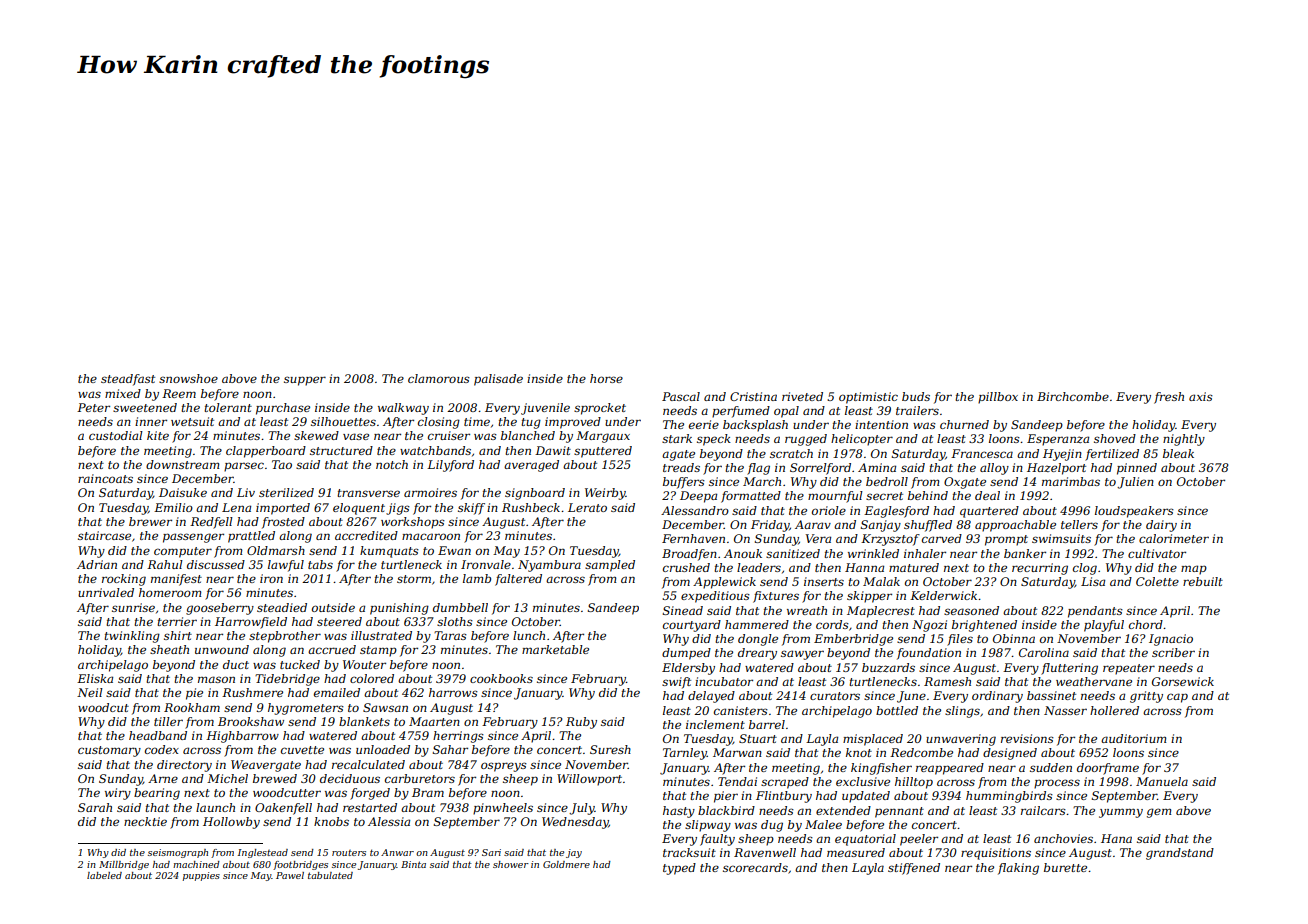  What do you see at coordinates (333, 607) in the screenshot?
I see `outside` at bounding box center [333, 607].
